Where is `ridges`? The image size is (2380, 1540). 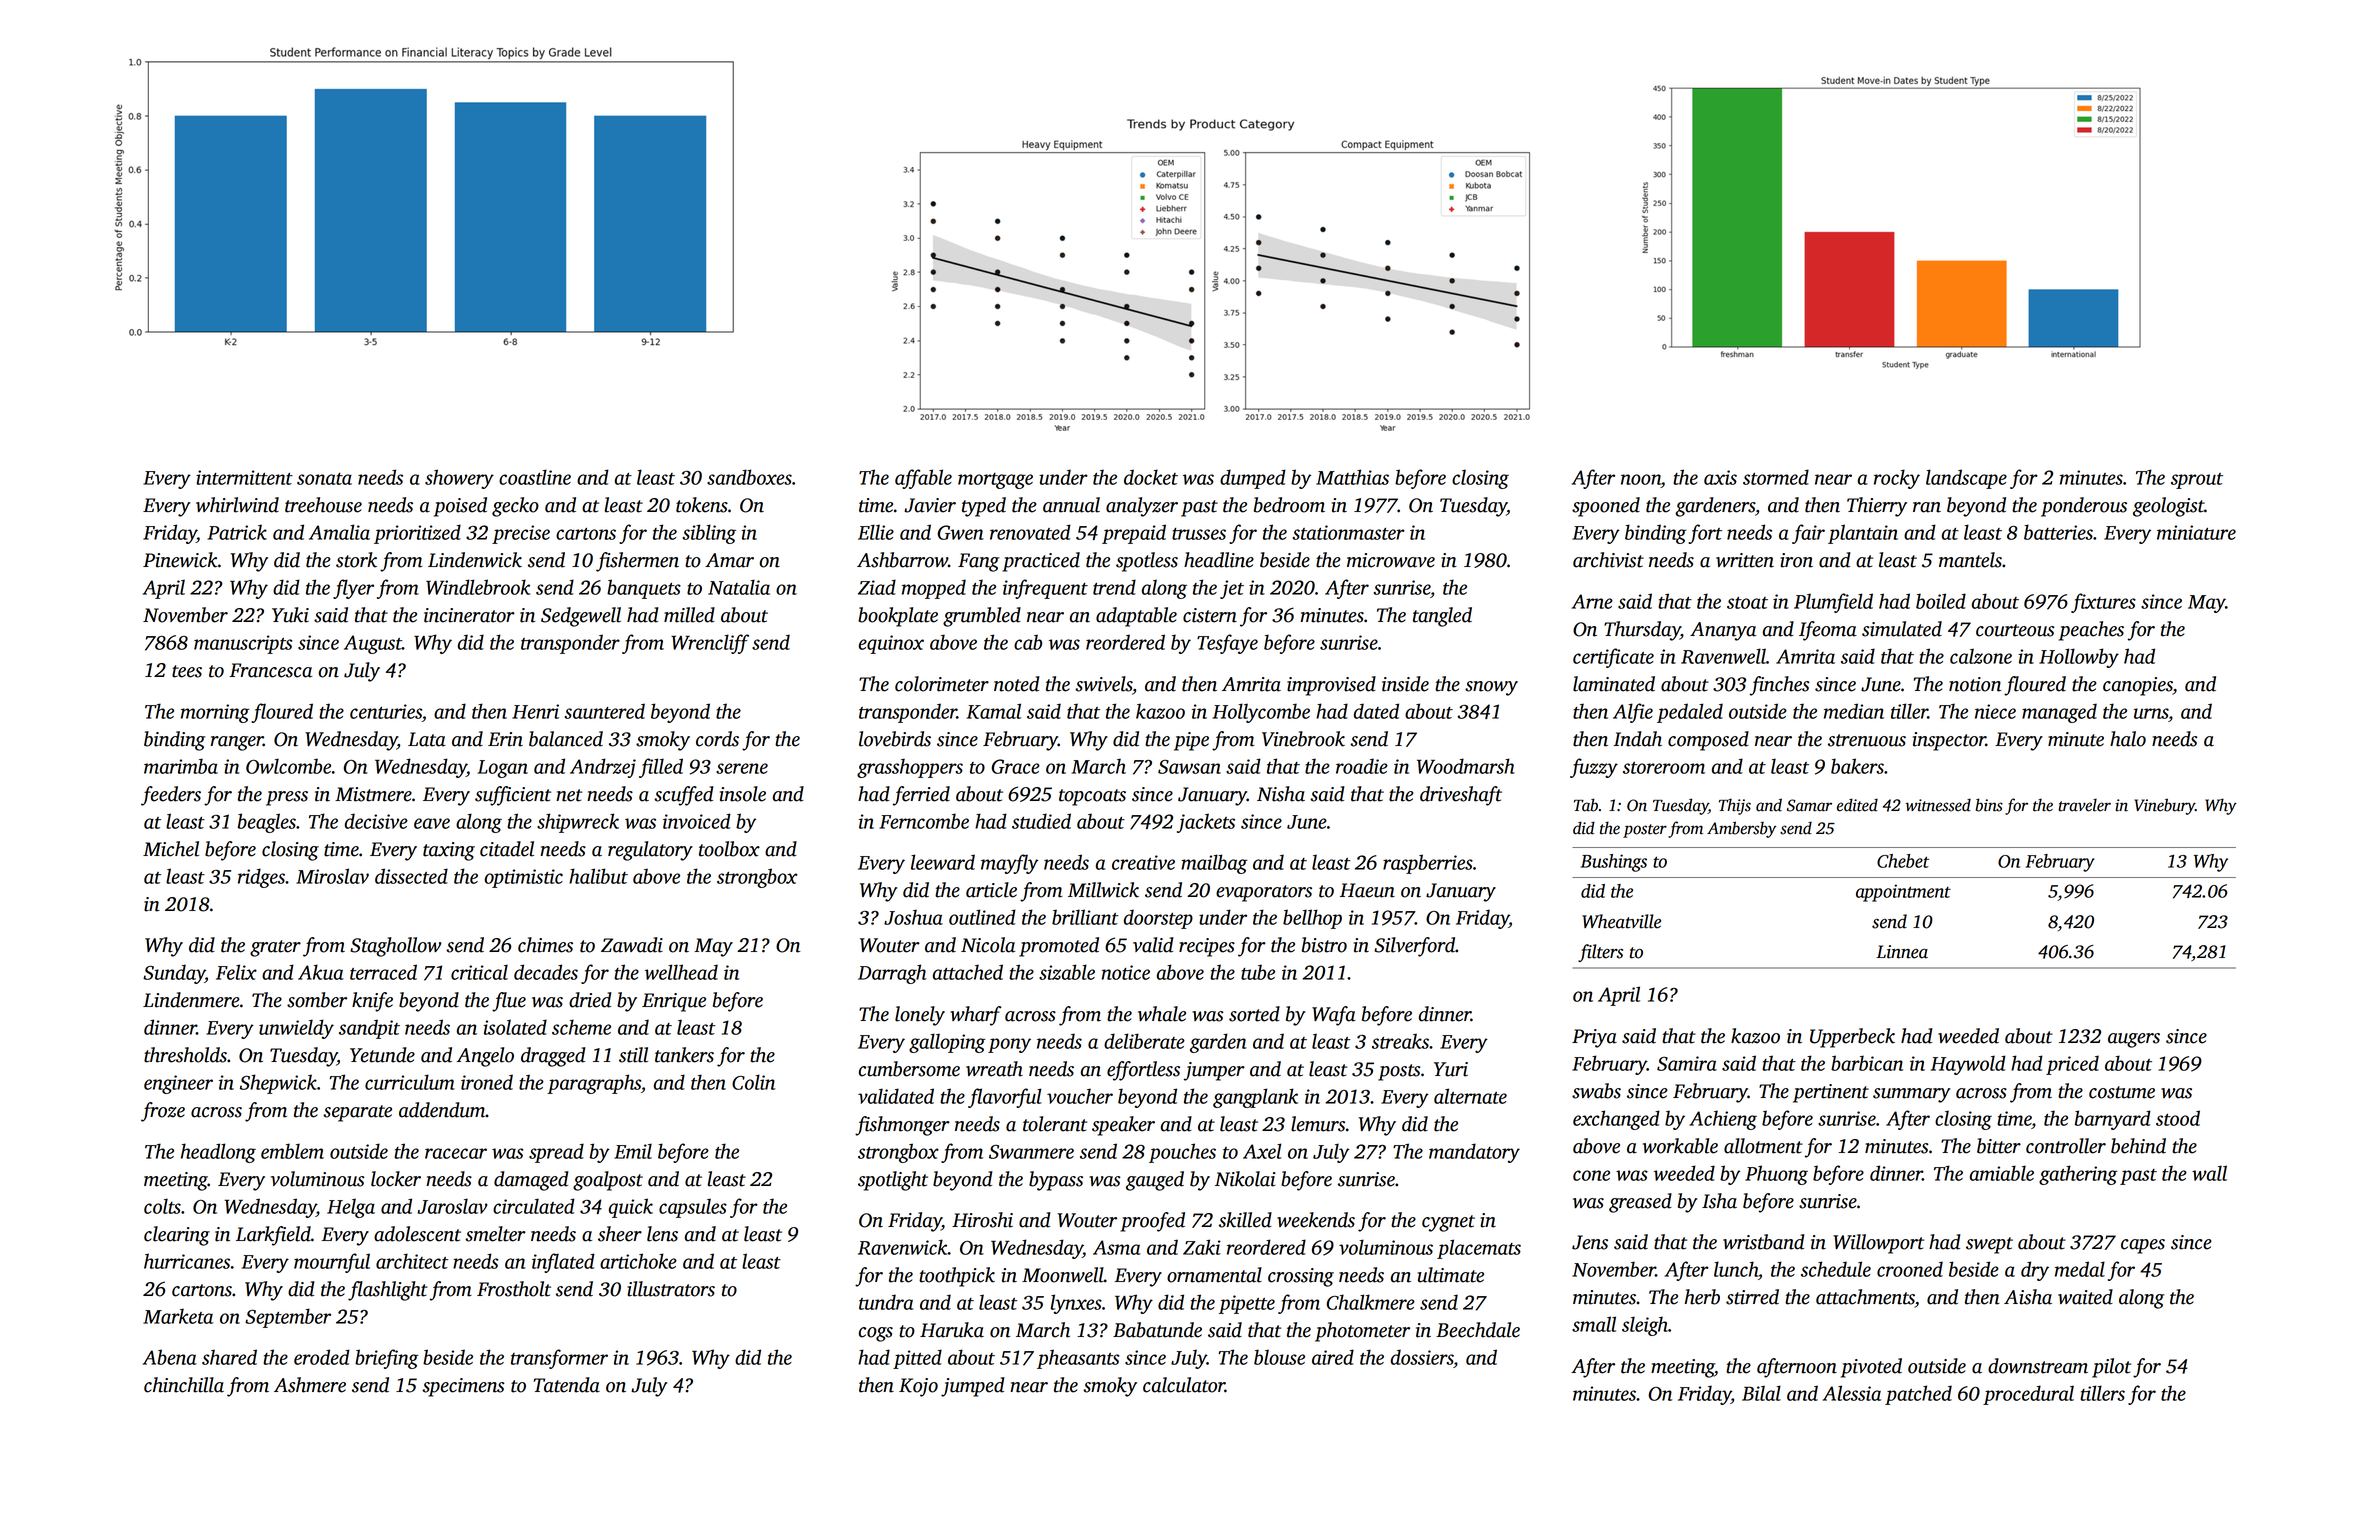 ridges is located at coordinates (261, 878).
